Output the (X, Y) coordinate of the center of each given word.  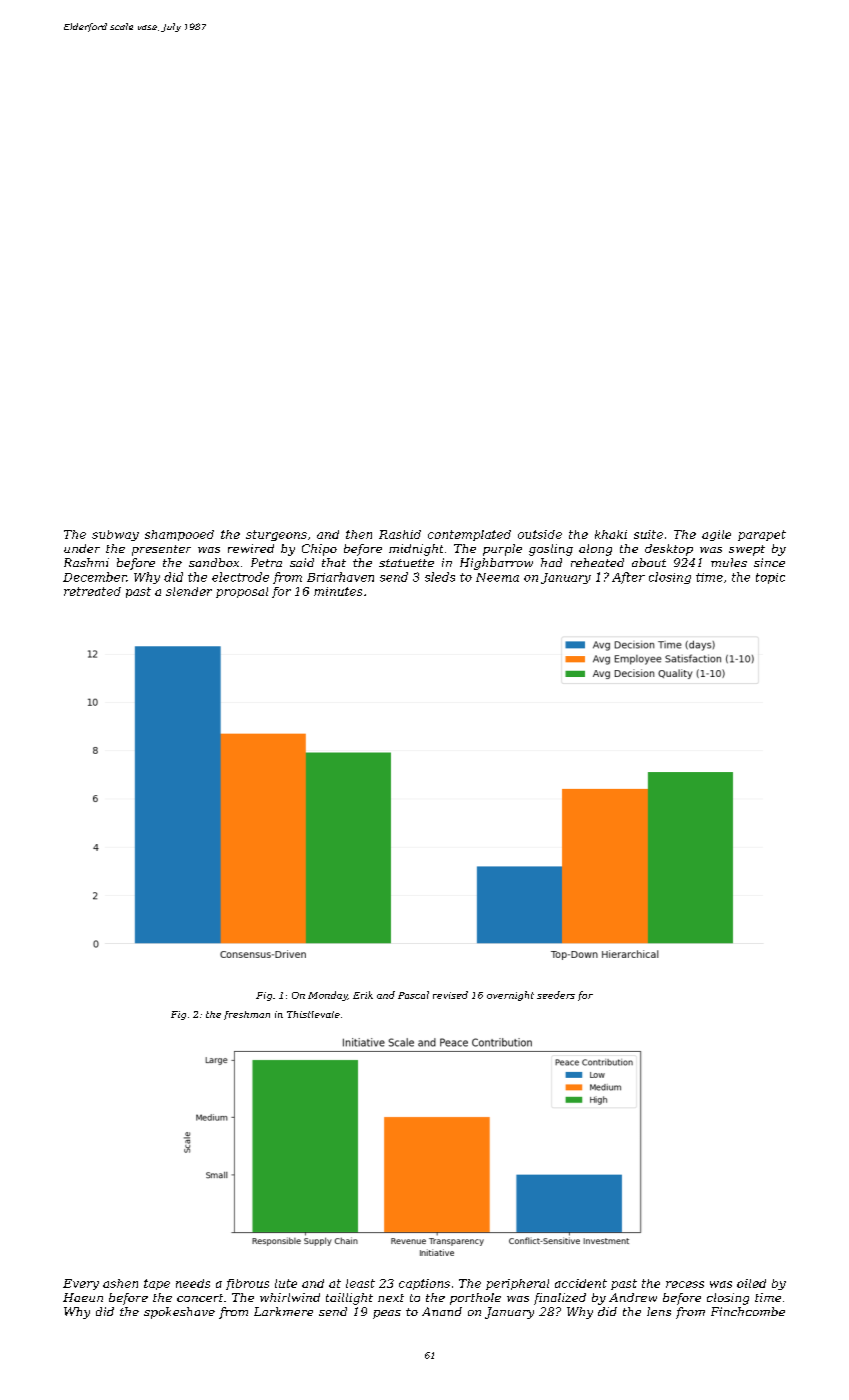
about (649, 562)
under (82, 548)
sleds (440, 577)
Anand (442, 1311)
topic (770, 578)
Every (81, 1284)
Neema (497, 577)
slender (189, 591)
